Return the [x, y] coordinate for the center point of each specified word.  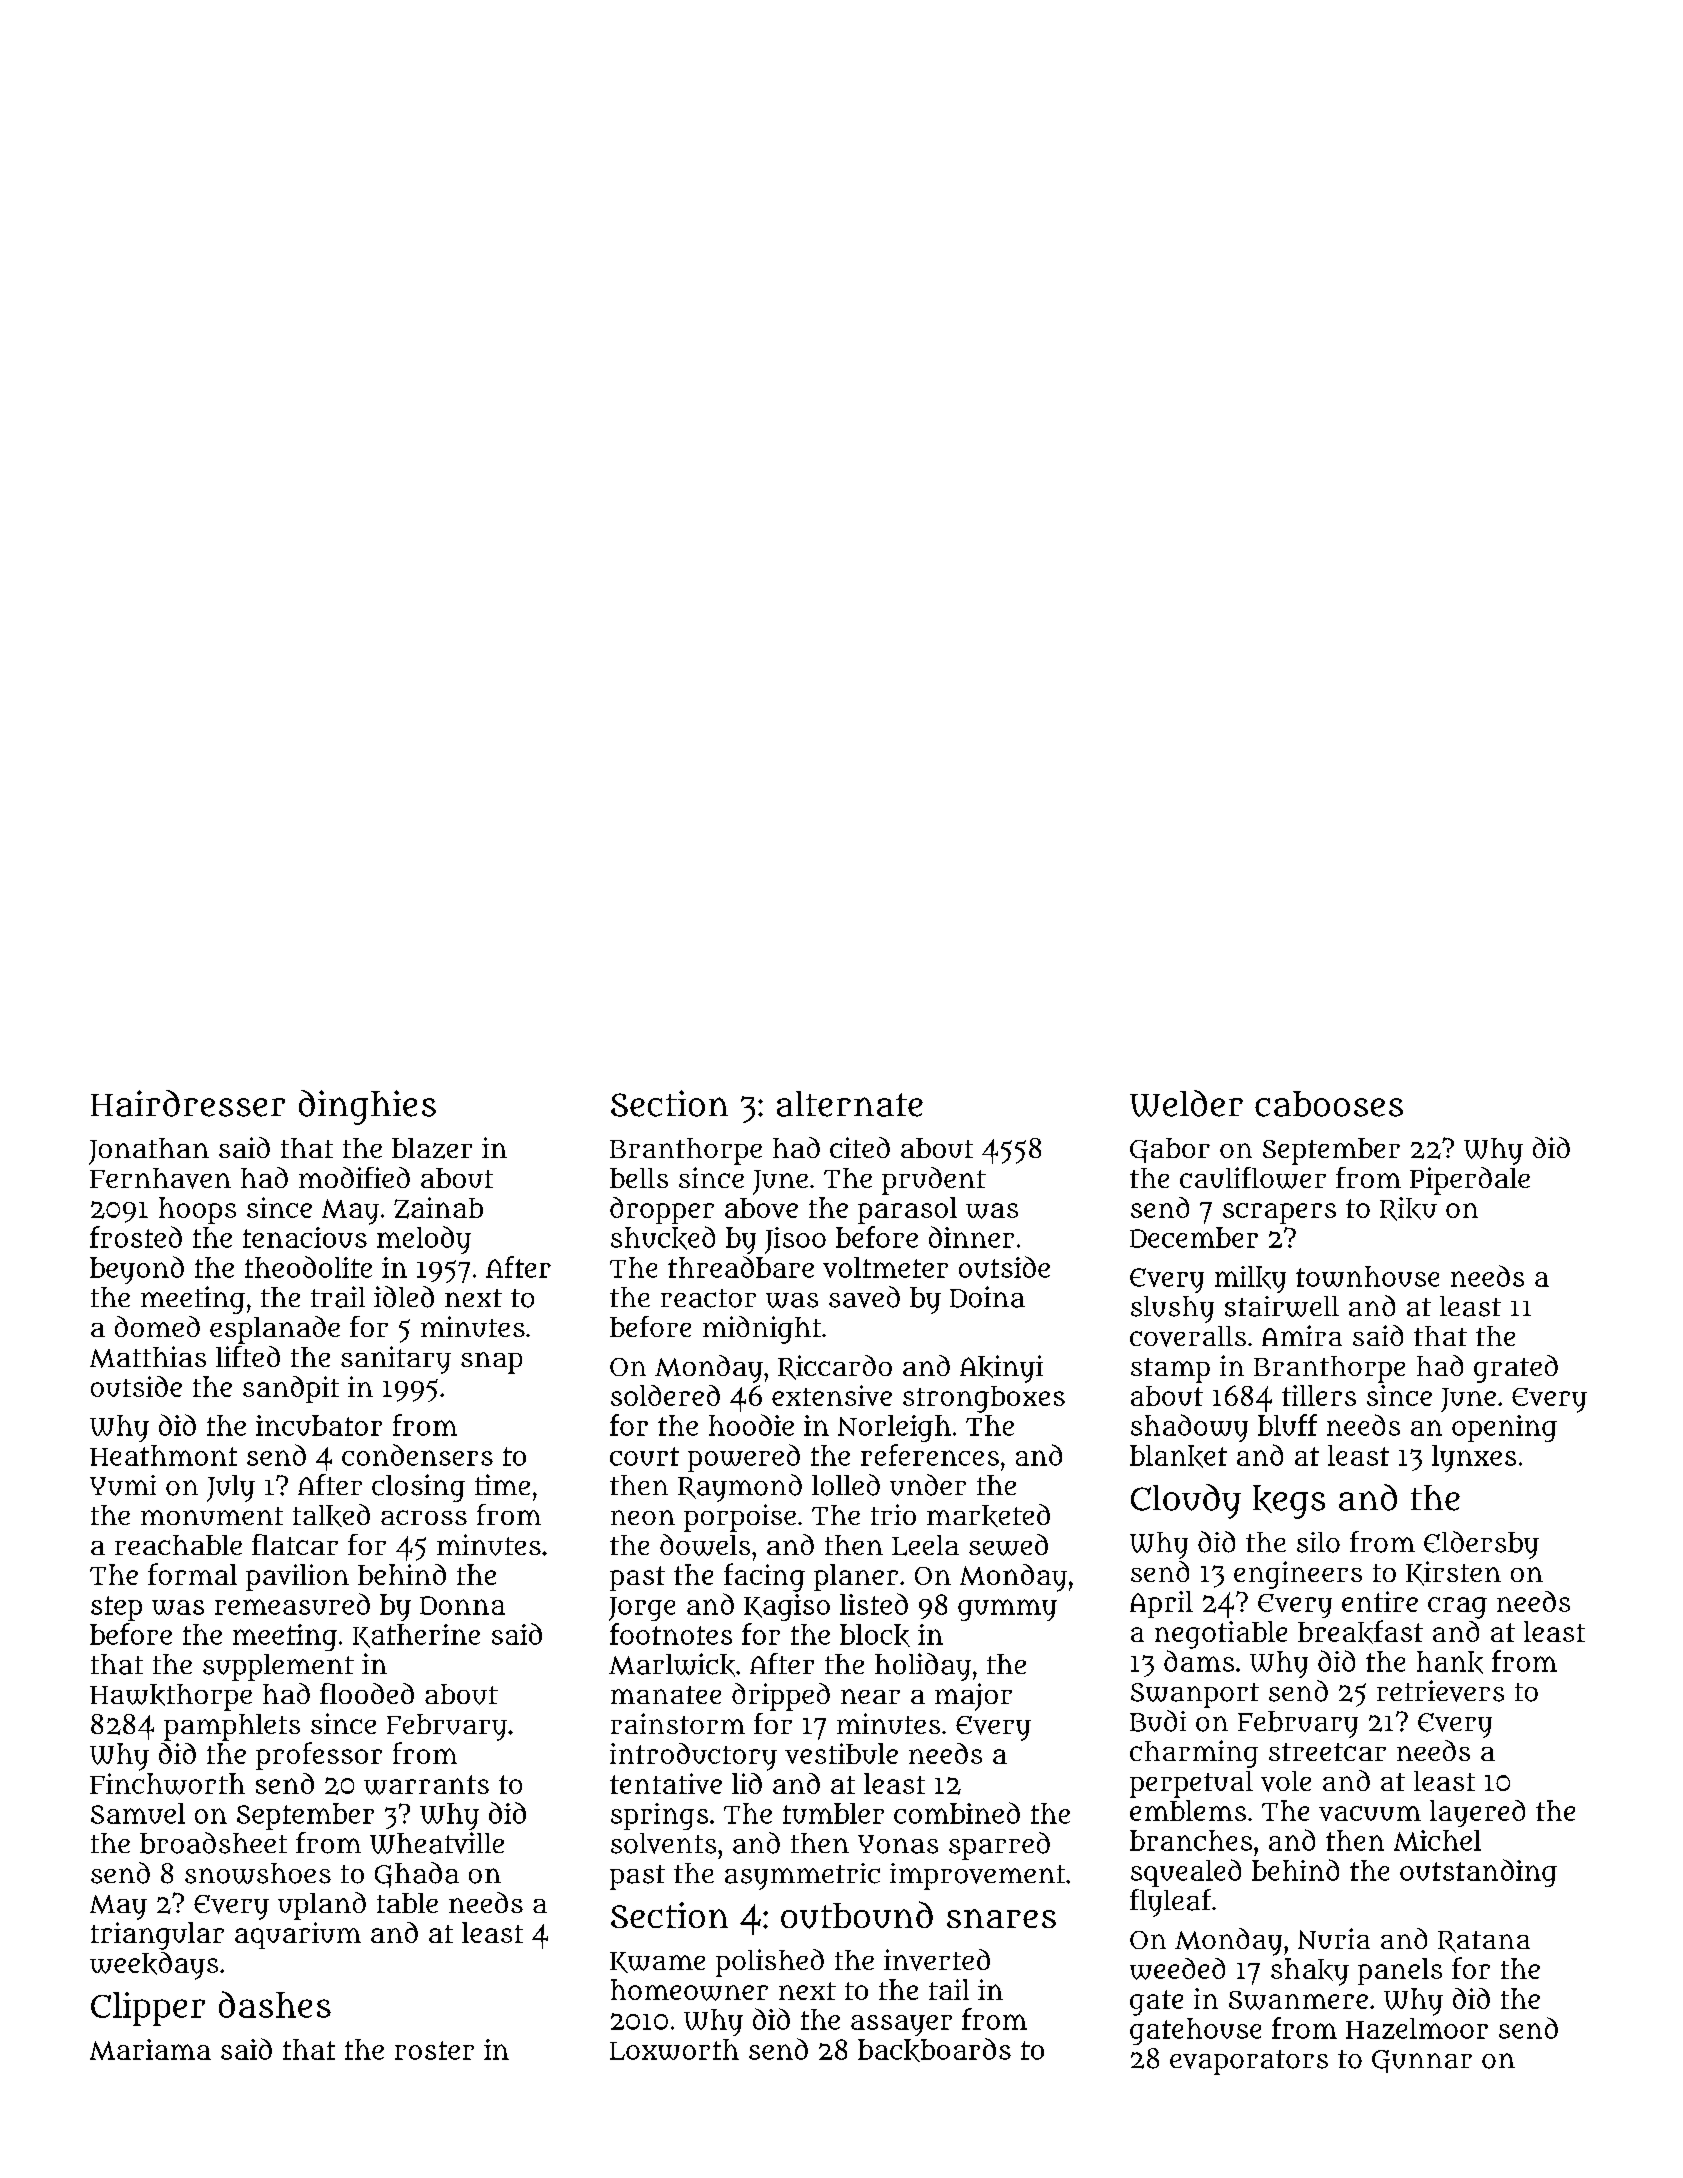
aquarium [298, 1935]
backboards [934, 2050]
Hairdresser [188, 1103]
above [761, 1208]
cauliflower [1253, 1178]
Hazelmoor [1417, 2028]
